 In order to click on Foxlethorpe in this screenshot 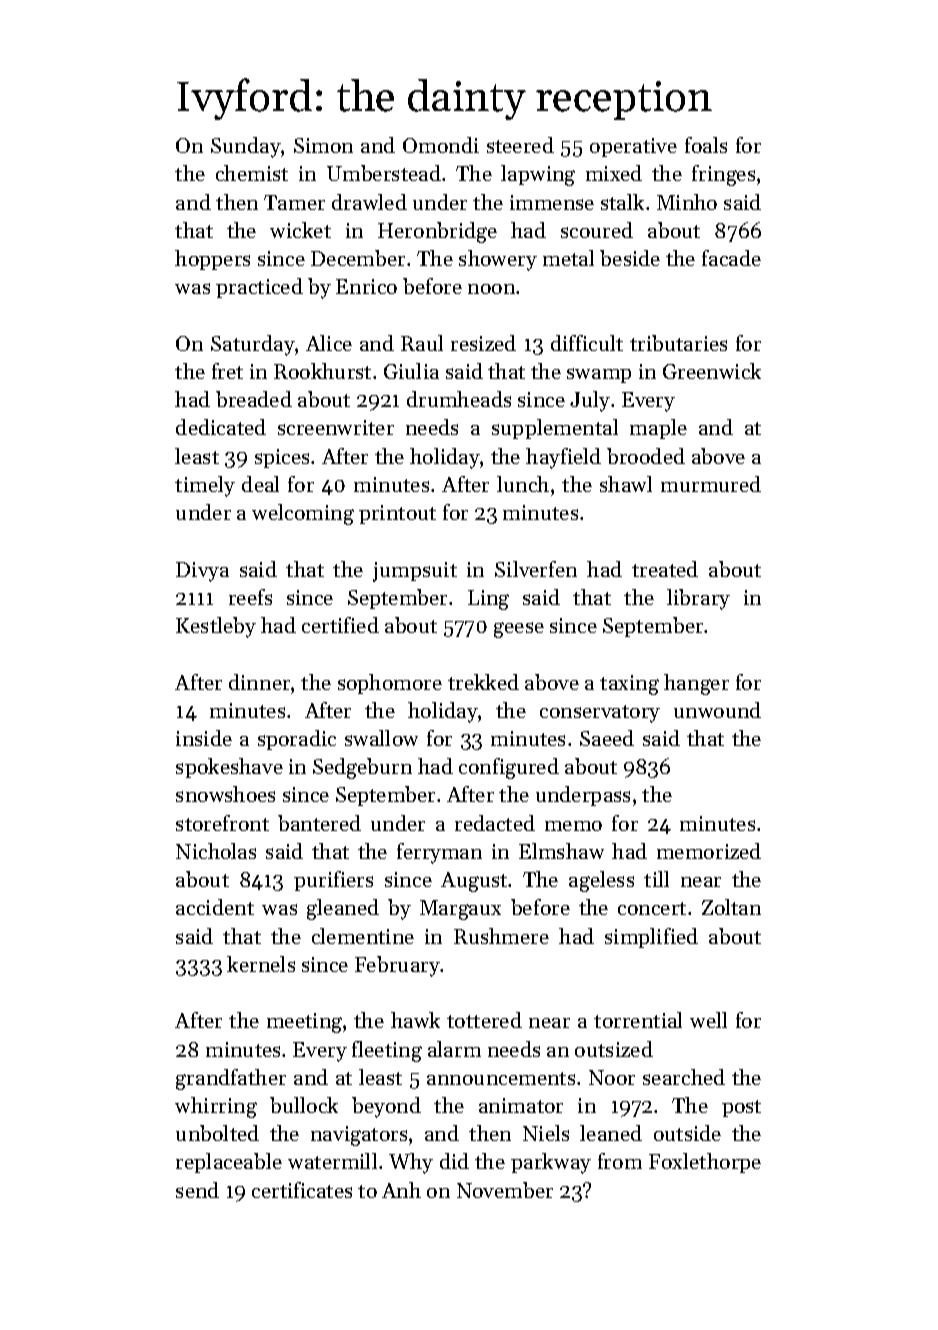, I will do `click(705, 1163)`.
